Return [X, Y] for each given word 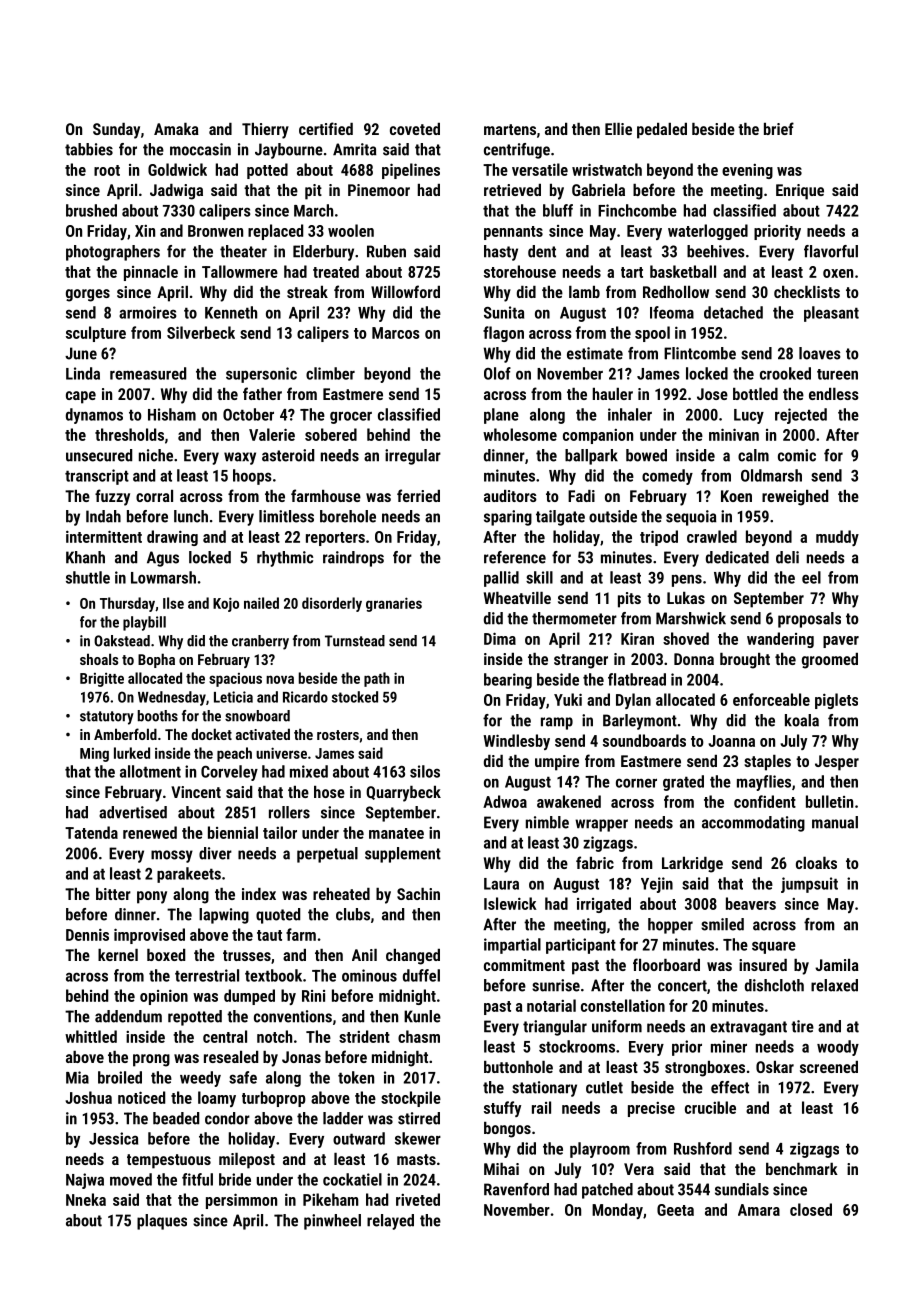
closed [811, 1209]
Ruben [386, 251]
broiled [120, 1077]
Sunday [116, 131]
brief [779, 128]
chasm [419, 1036]
